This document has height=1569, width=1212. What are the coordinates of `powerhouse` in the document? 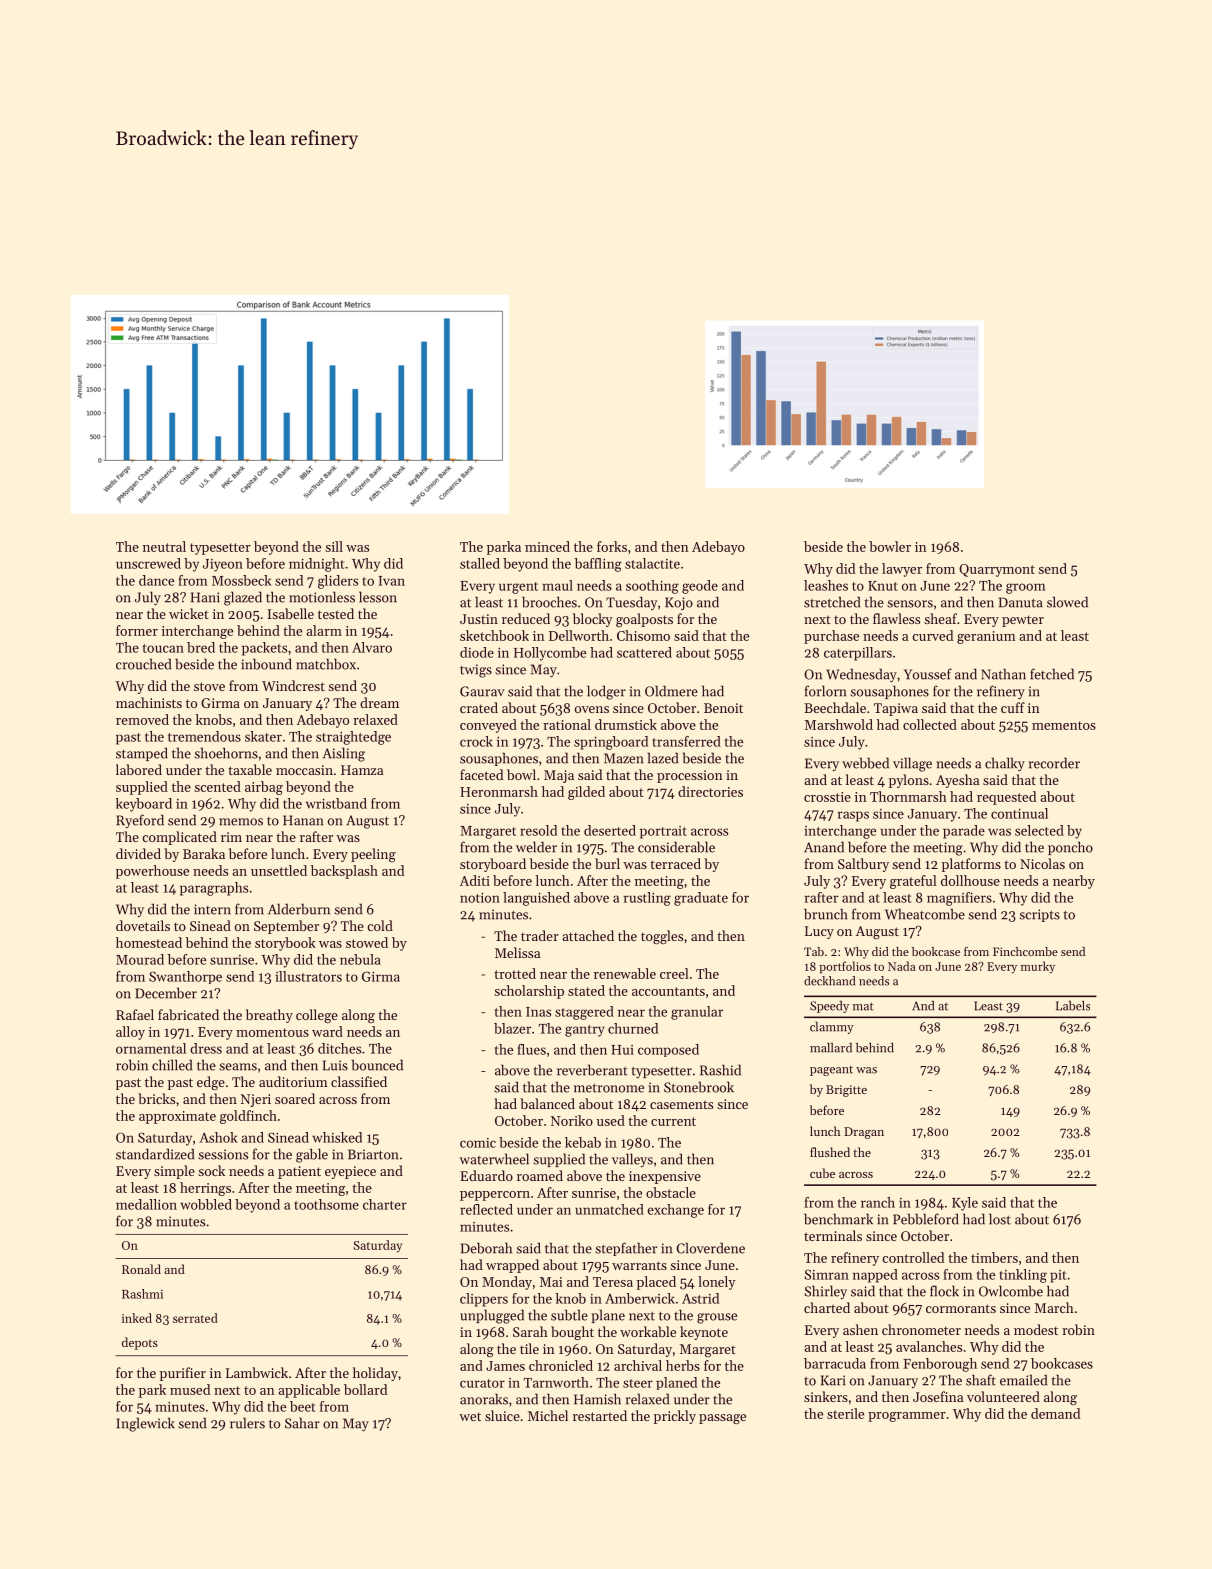 It's located at (152, 872).
